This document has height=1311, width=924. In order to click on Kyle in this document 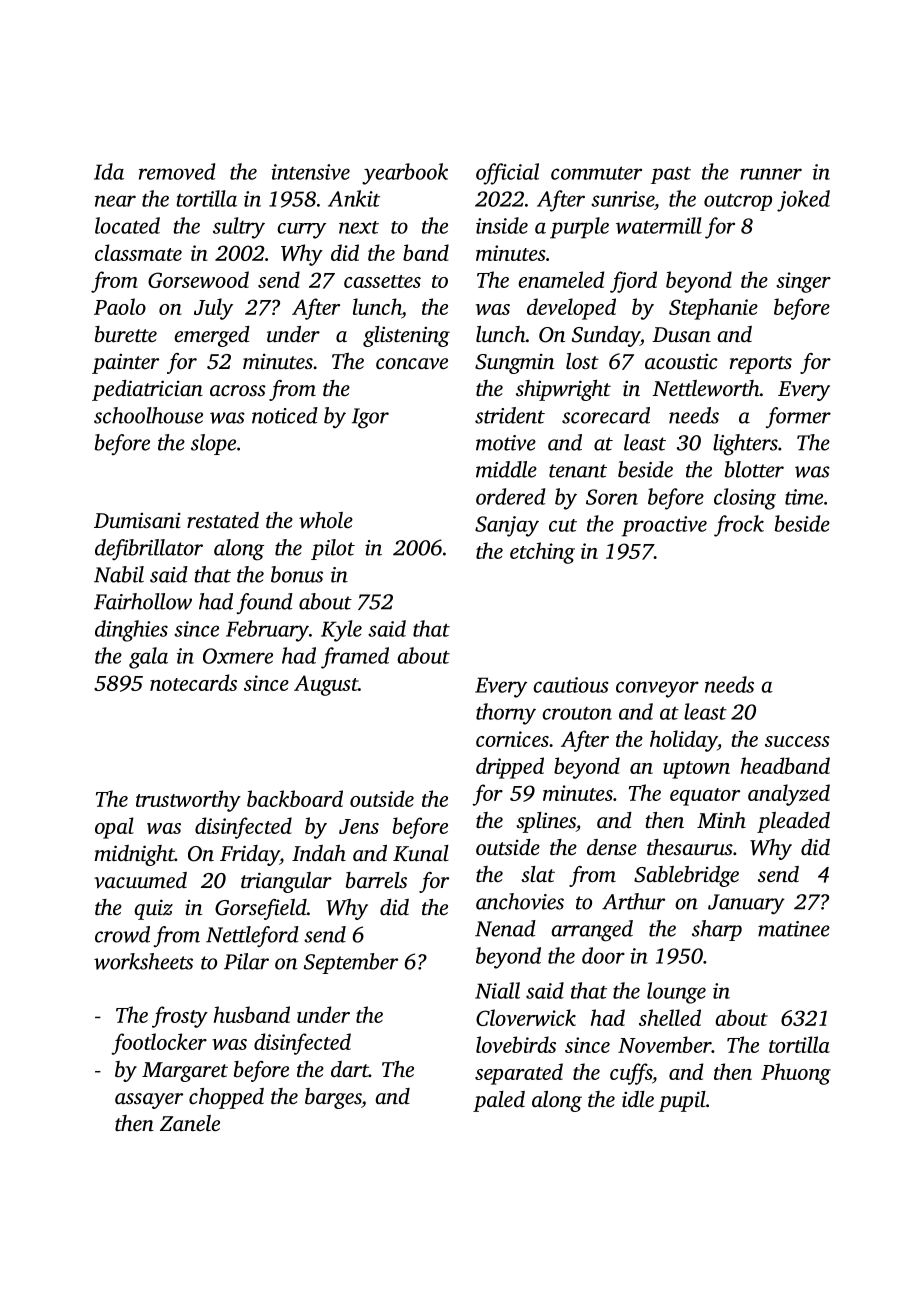, I will do `click(341, 631)`.
